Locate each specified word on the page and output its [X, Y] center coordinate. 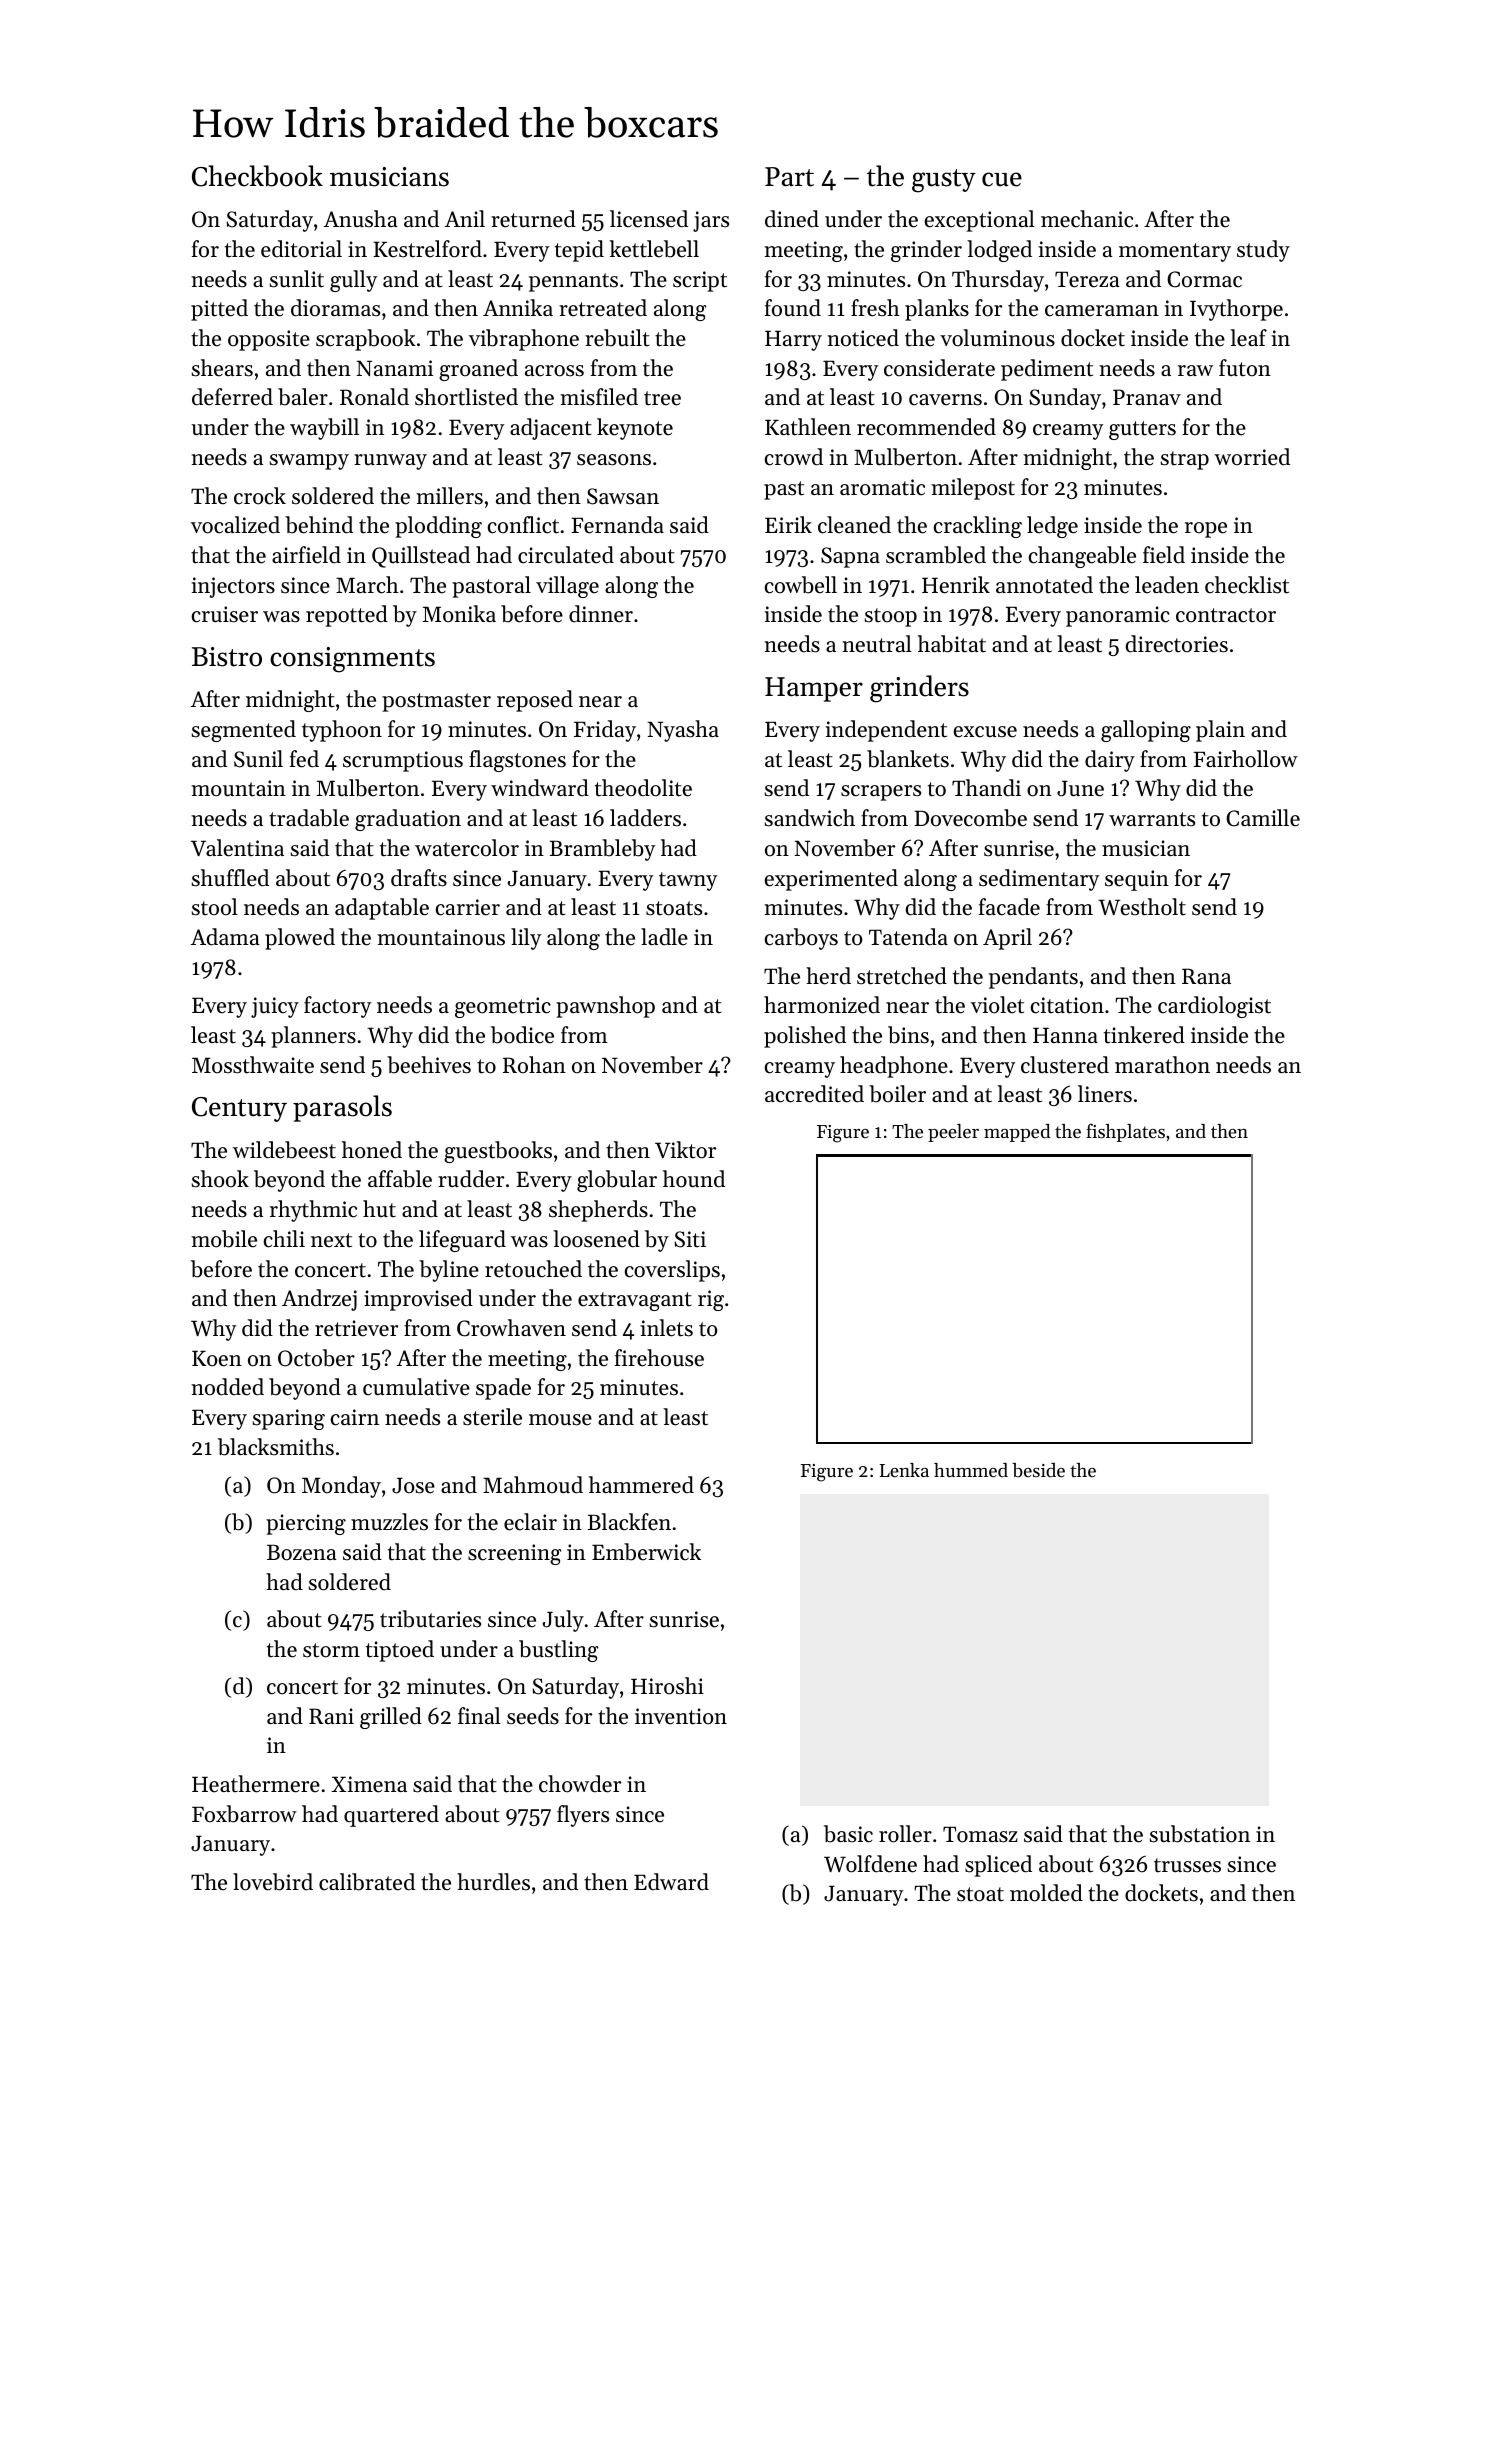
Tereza [1087, 279]
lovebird [273, 1882]
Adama [225, 937]
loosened [596, 1239]
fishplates [1125, 1132]
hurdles [493, 1882]
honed [372, 1150]
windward [540, 788]
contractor [1226, 615]
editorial [301, 249]
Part [789, 177]
